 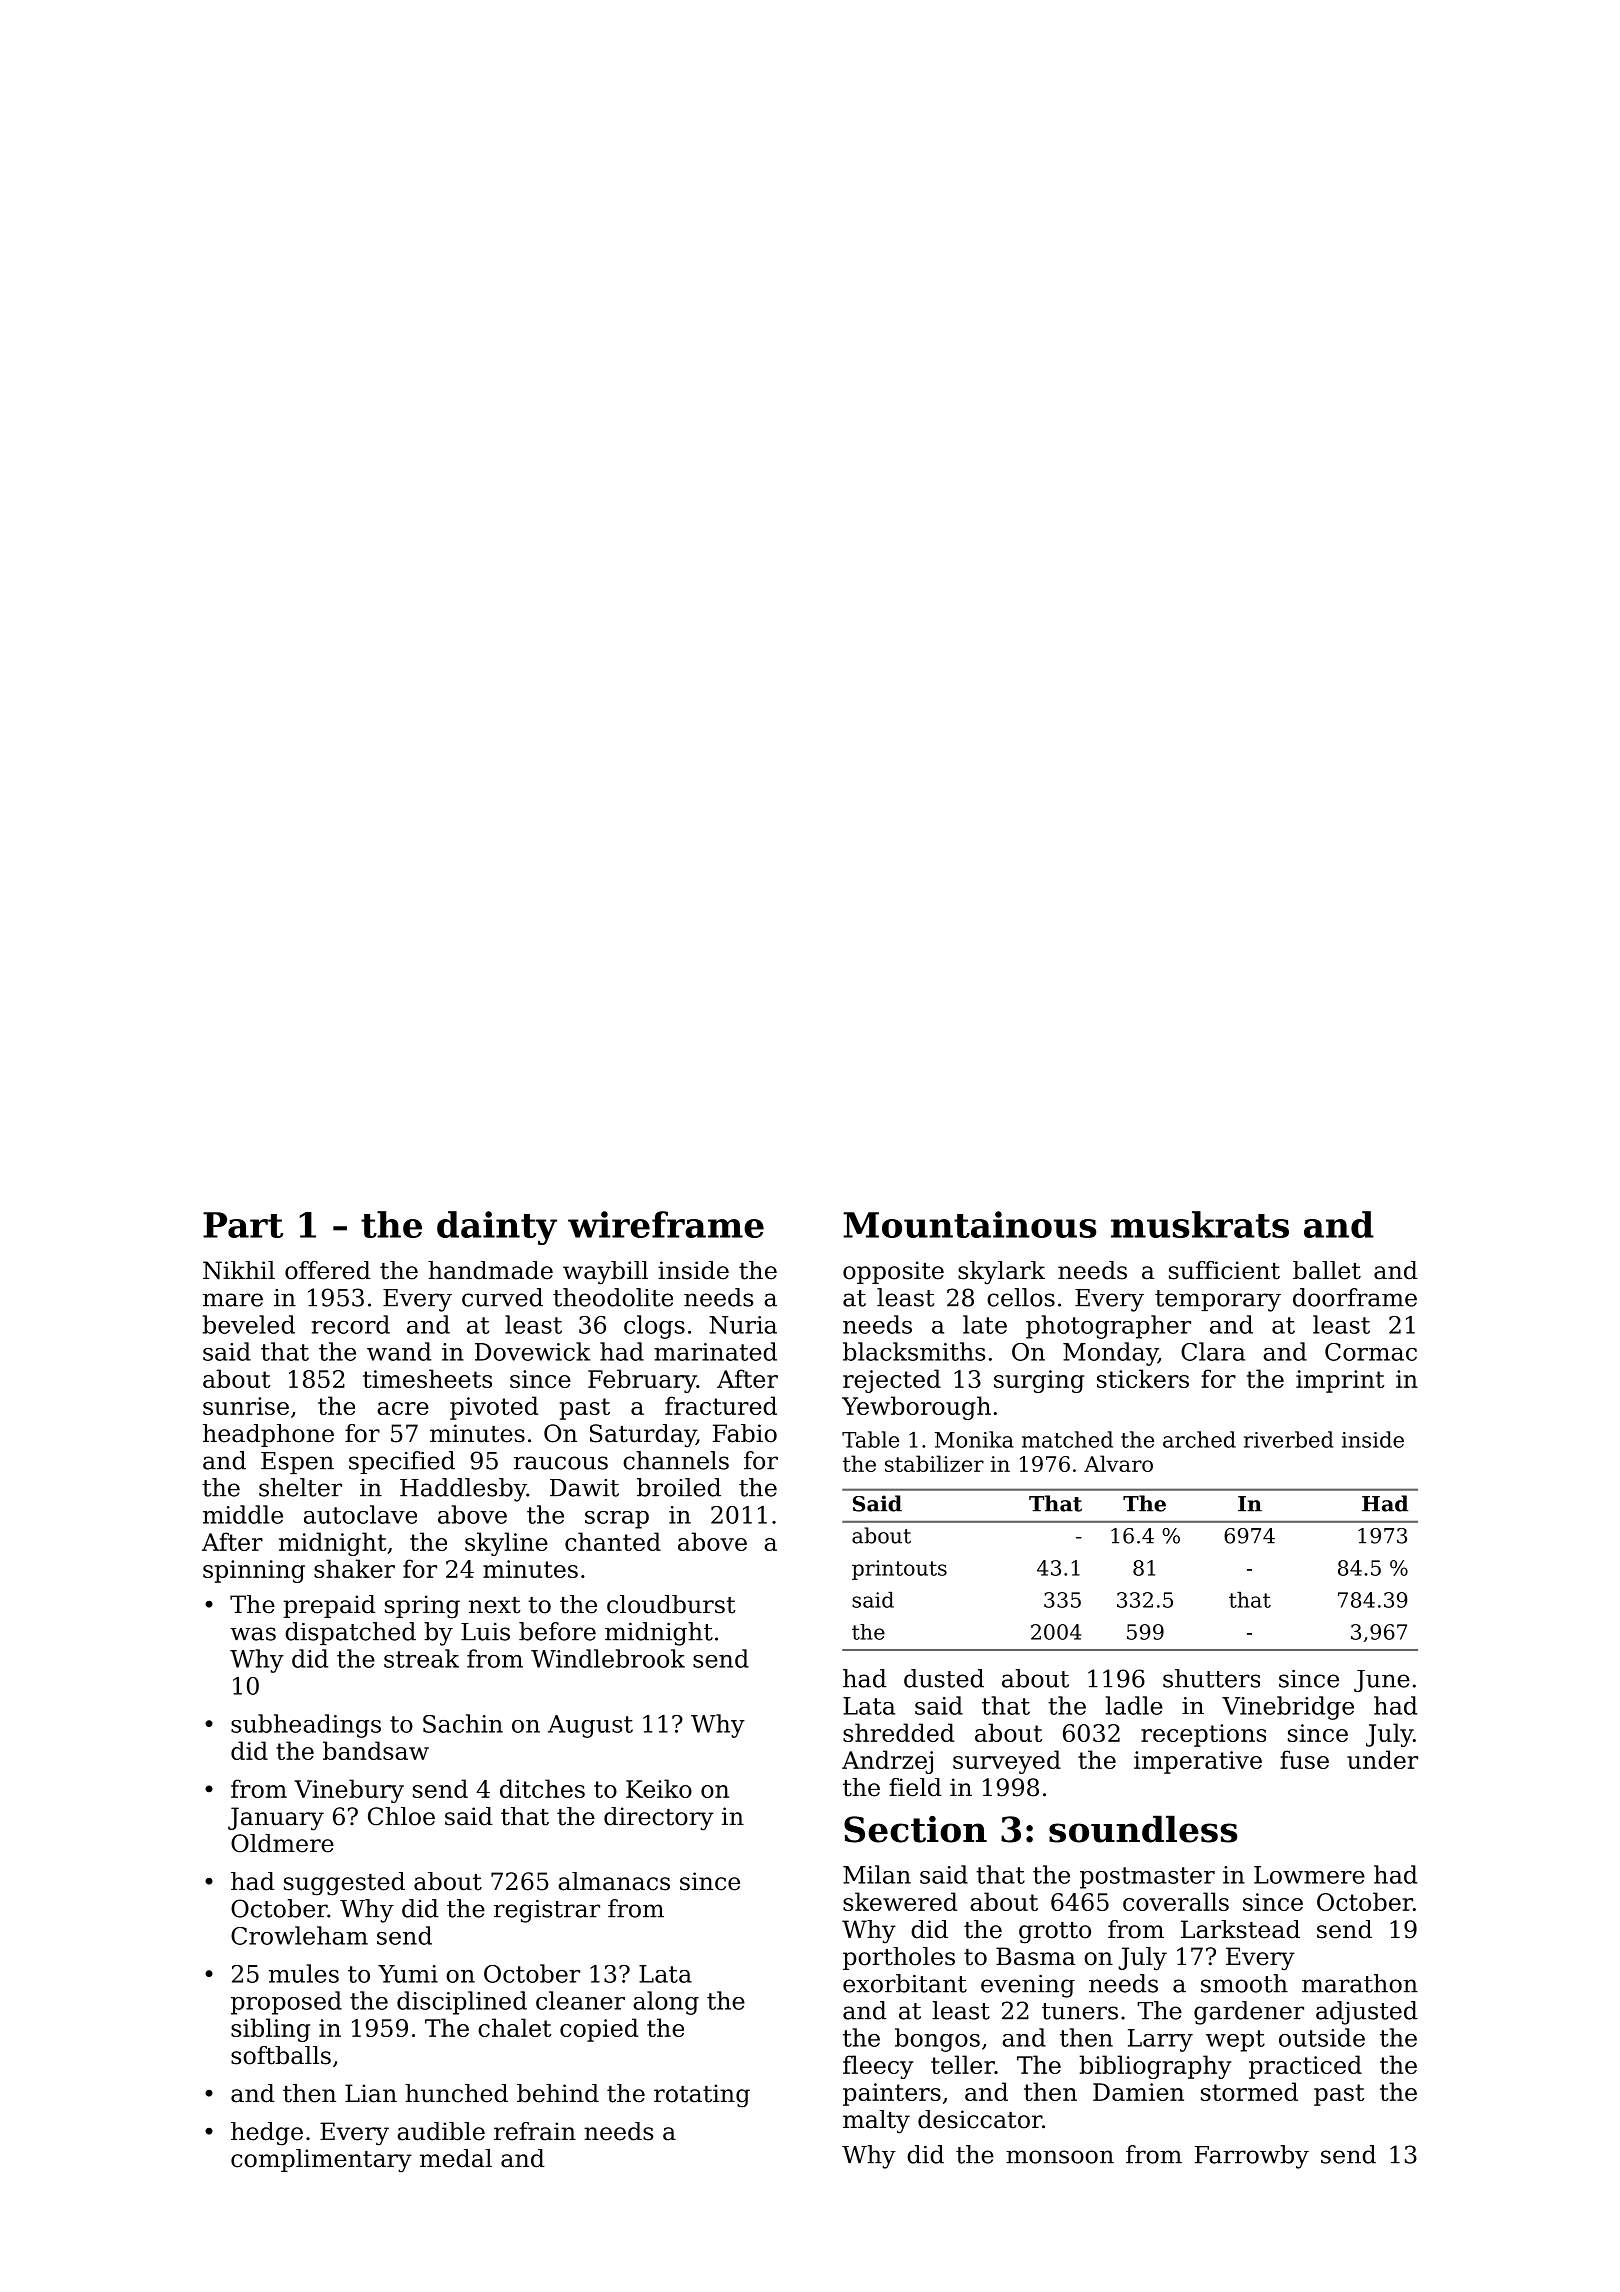 What do you see at coordinates (1252, 2157) in the document?
I see `Farrowby` at bounding box center [1252, 2157].
